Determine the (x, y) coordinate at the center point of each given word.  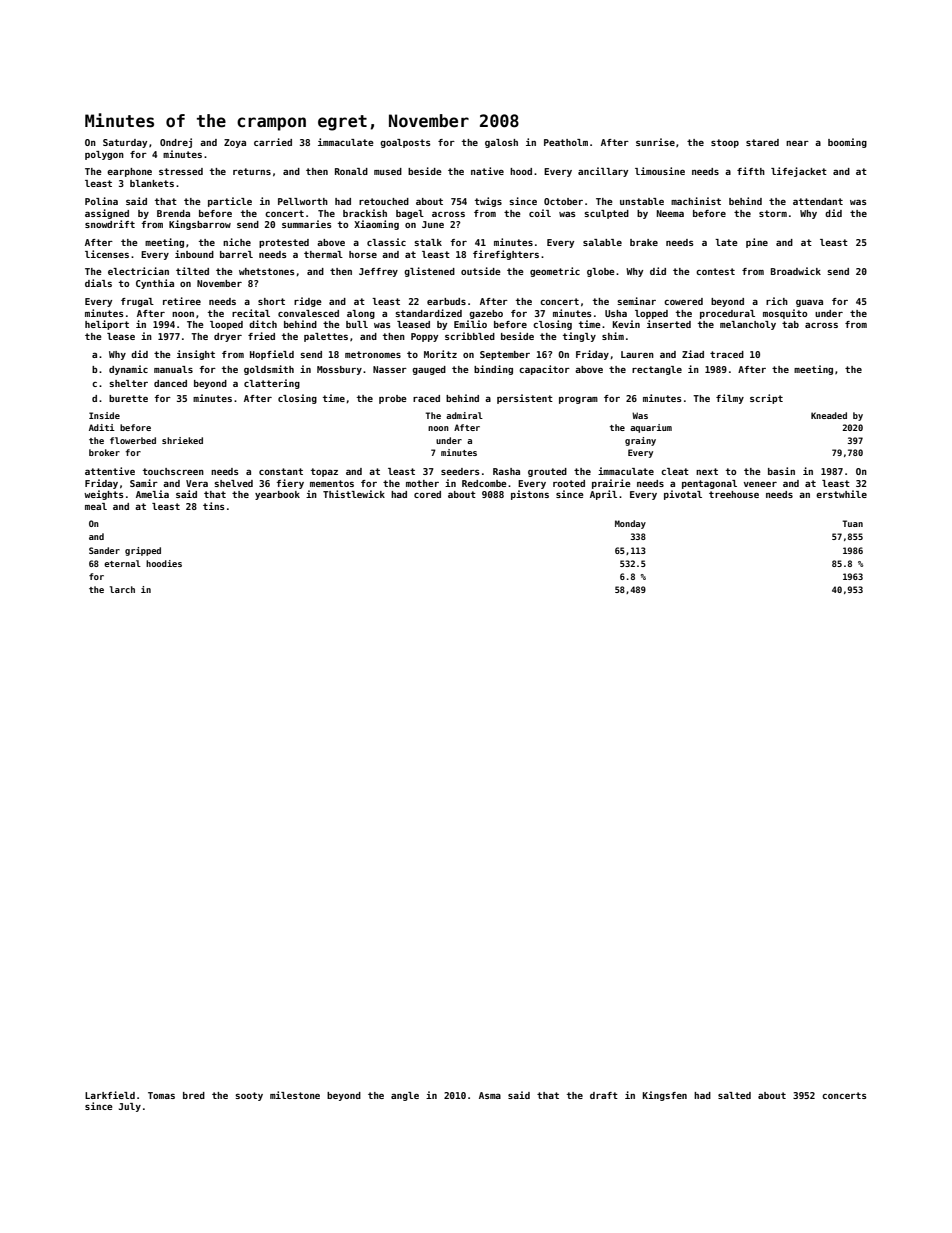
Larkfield (110, 1095)
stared (762, 142)
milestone (295, 1095)
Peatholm (566, 142)
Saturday (125, 143)
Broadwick (796, 271)
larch (122, 589)
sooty (249, 1096)
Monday (630, 524)
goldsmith (269, 370)
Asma (490, 1095)
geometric (555, 272)
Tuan (852, 523)
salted (734, 1095)
